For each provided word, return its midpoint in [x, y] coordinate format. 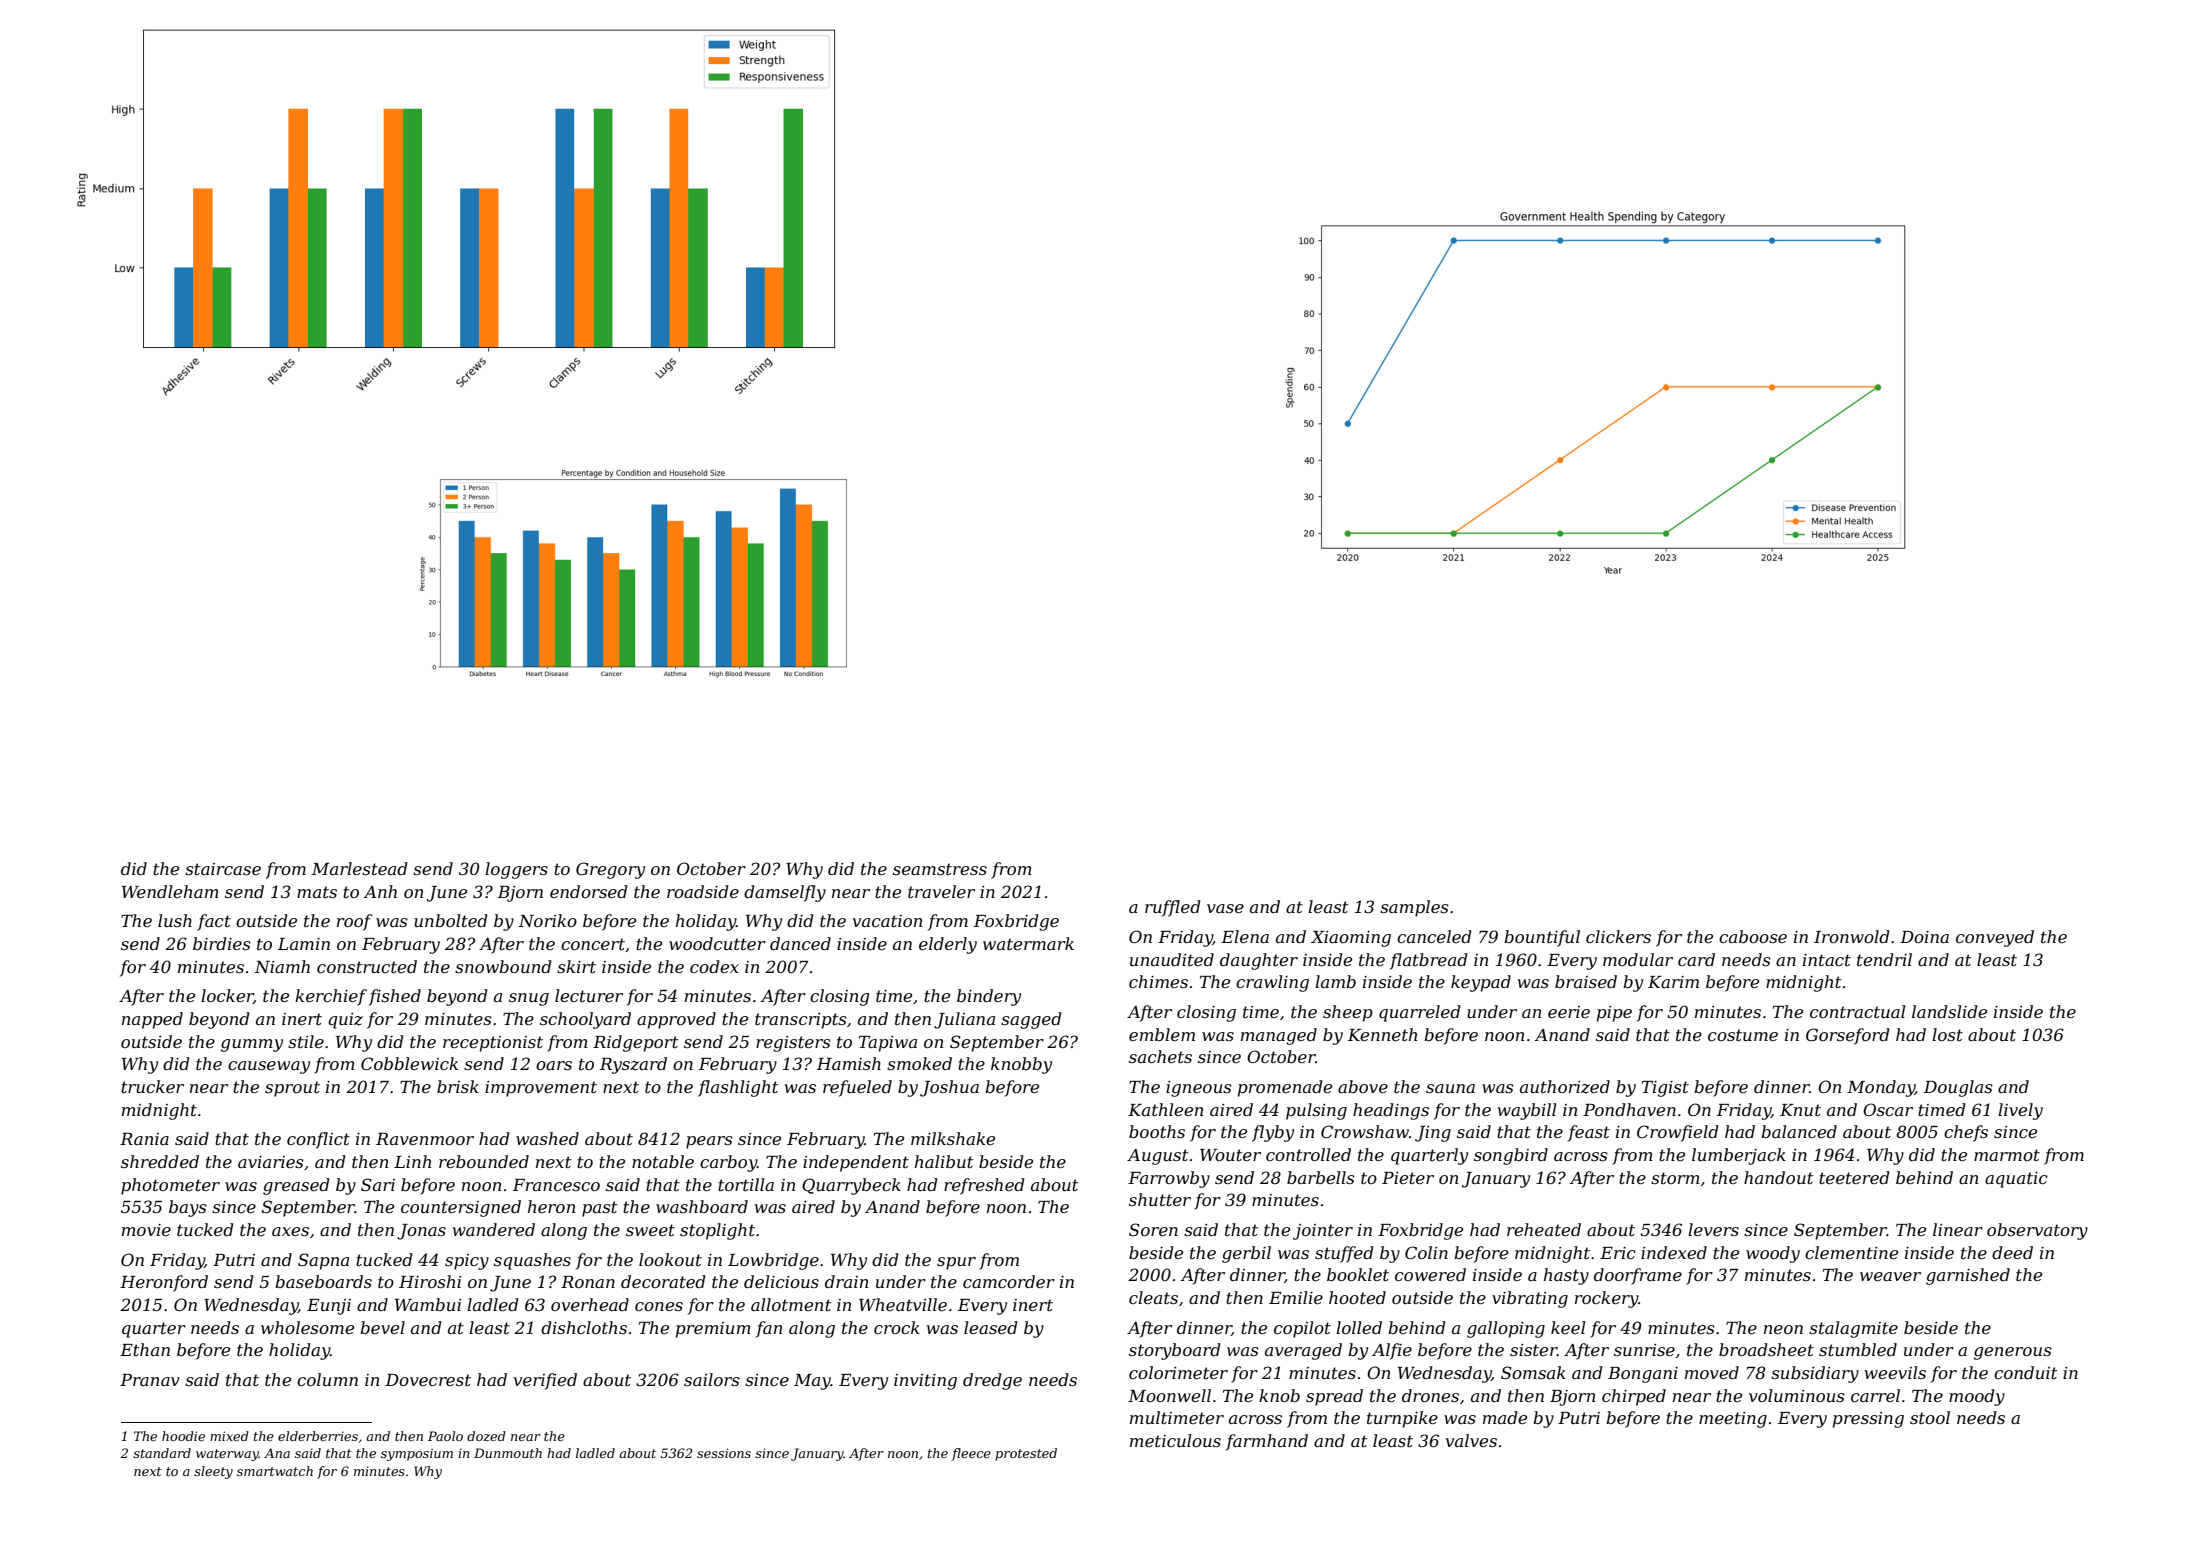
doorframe [1638, 1276]
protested [1026, 1454]
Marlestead [359, 868]
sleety [213, 1472]
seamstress [940, 869]
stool [1930, 1417]
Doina [1924, 937]
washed [547, 1138]
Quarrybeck [851, 1186]
